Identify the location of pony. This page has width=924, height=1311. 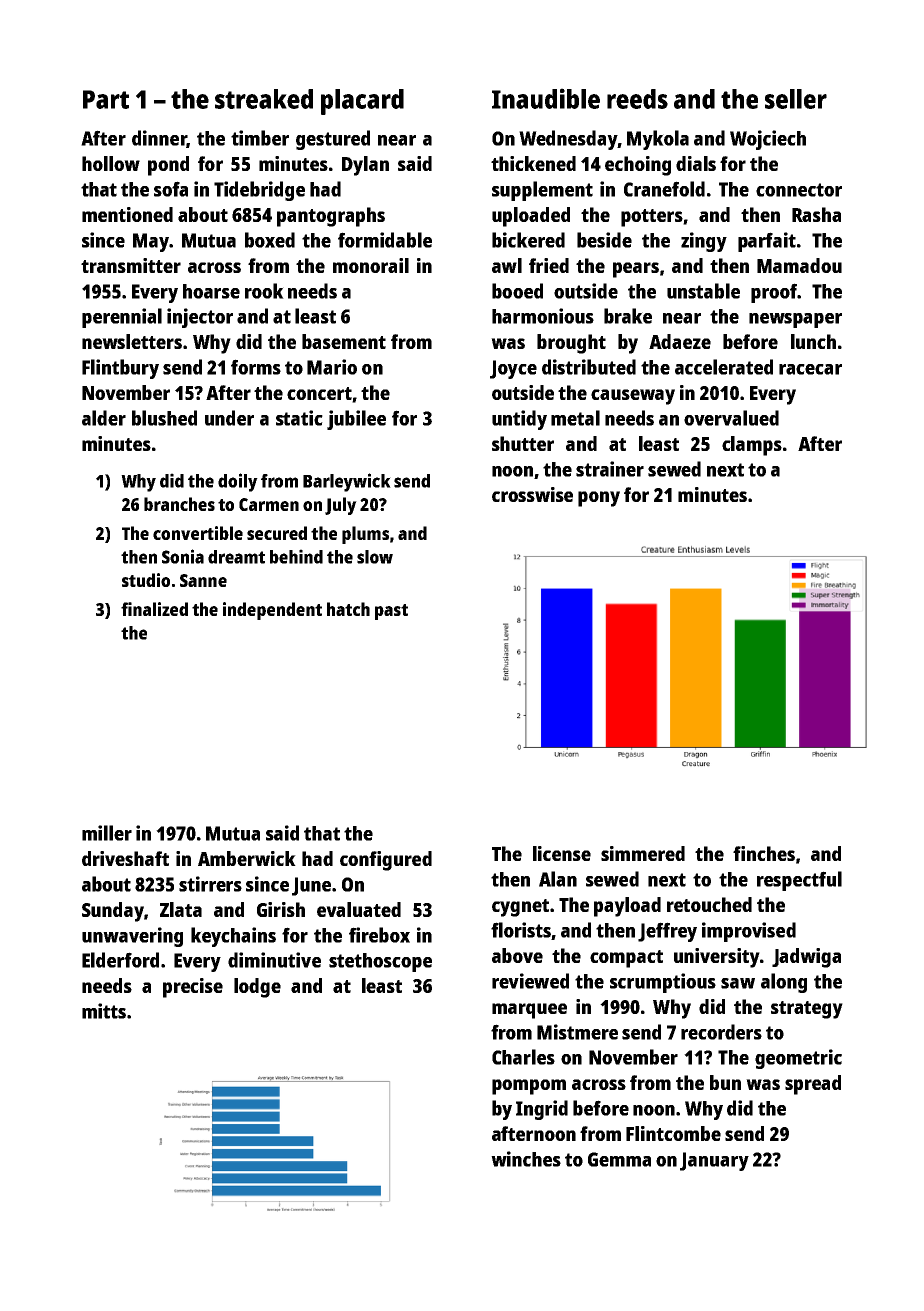
(599, 499).
